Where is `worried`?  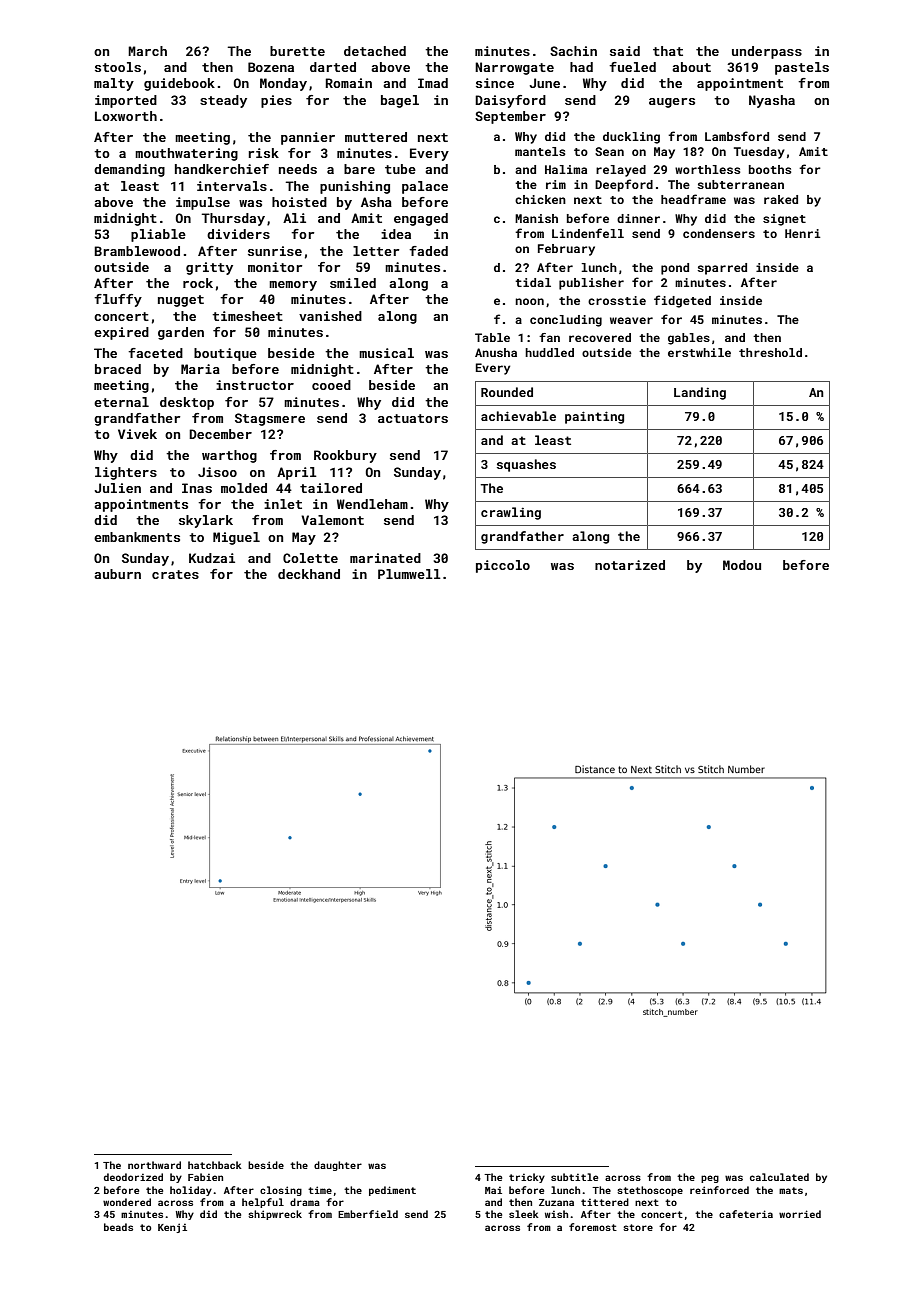 worried is located at coordinates (800, 1214).
